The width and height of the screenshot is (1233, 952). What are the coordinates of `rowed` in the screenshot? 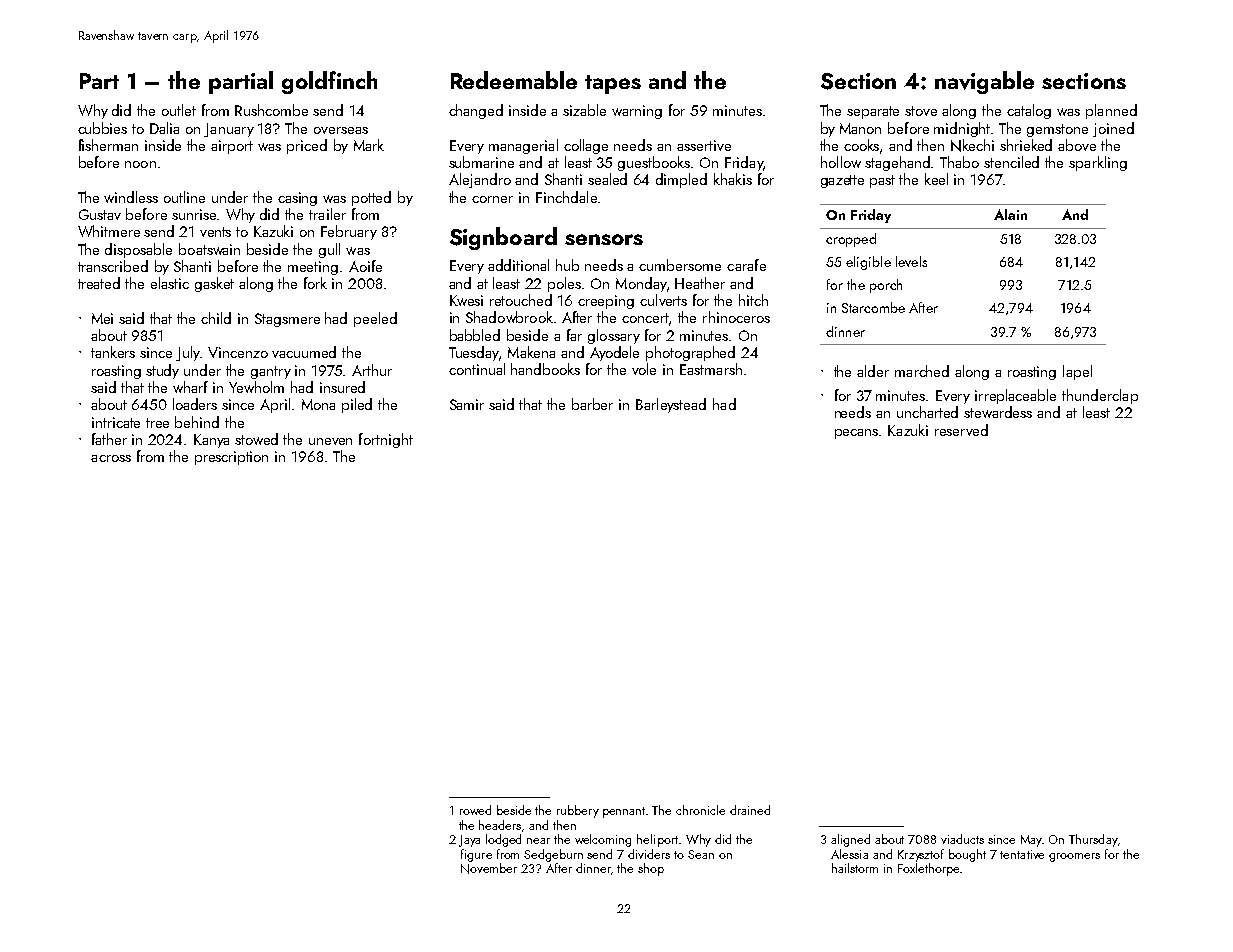 It's located at (475, 810).
